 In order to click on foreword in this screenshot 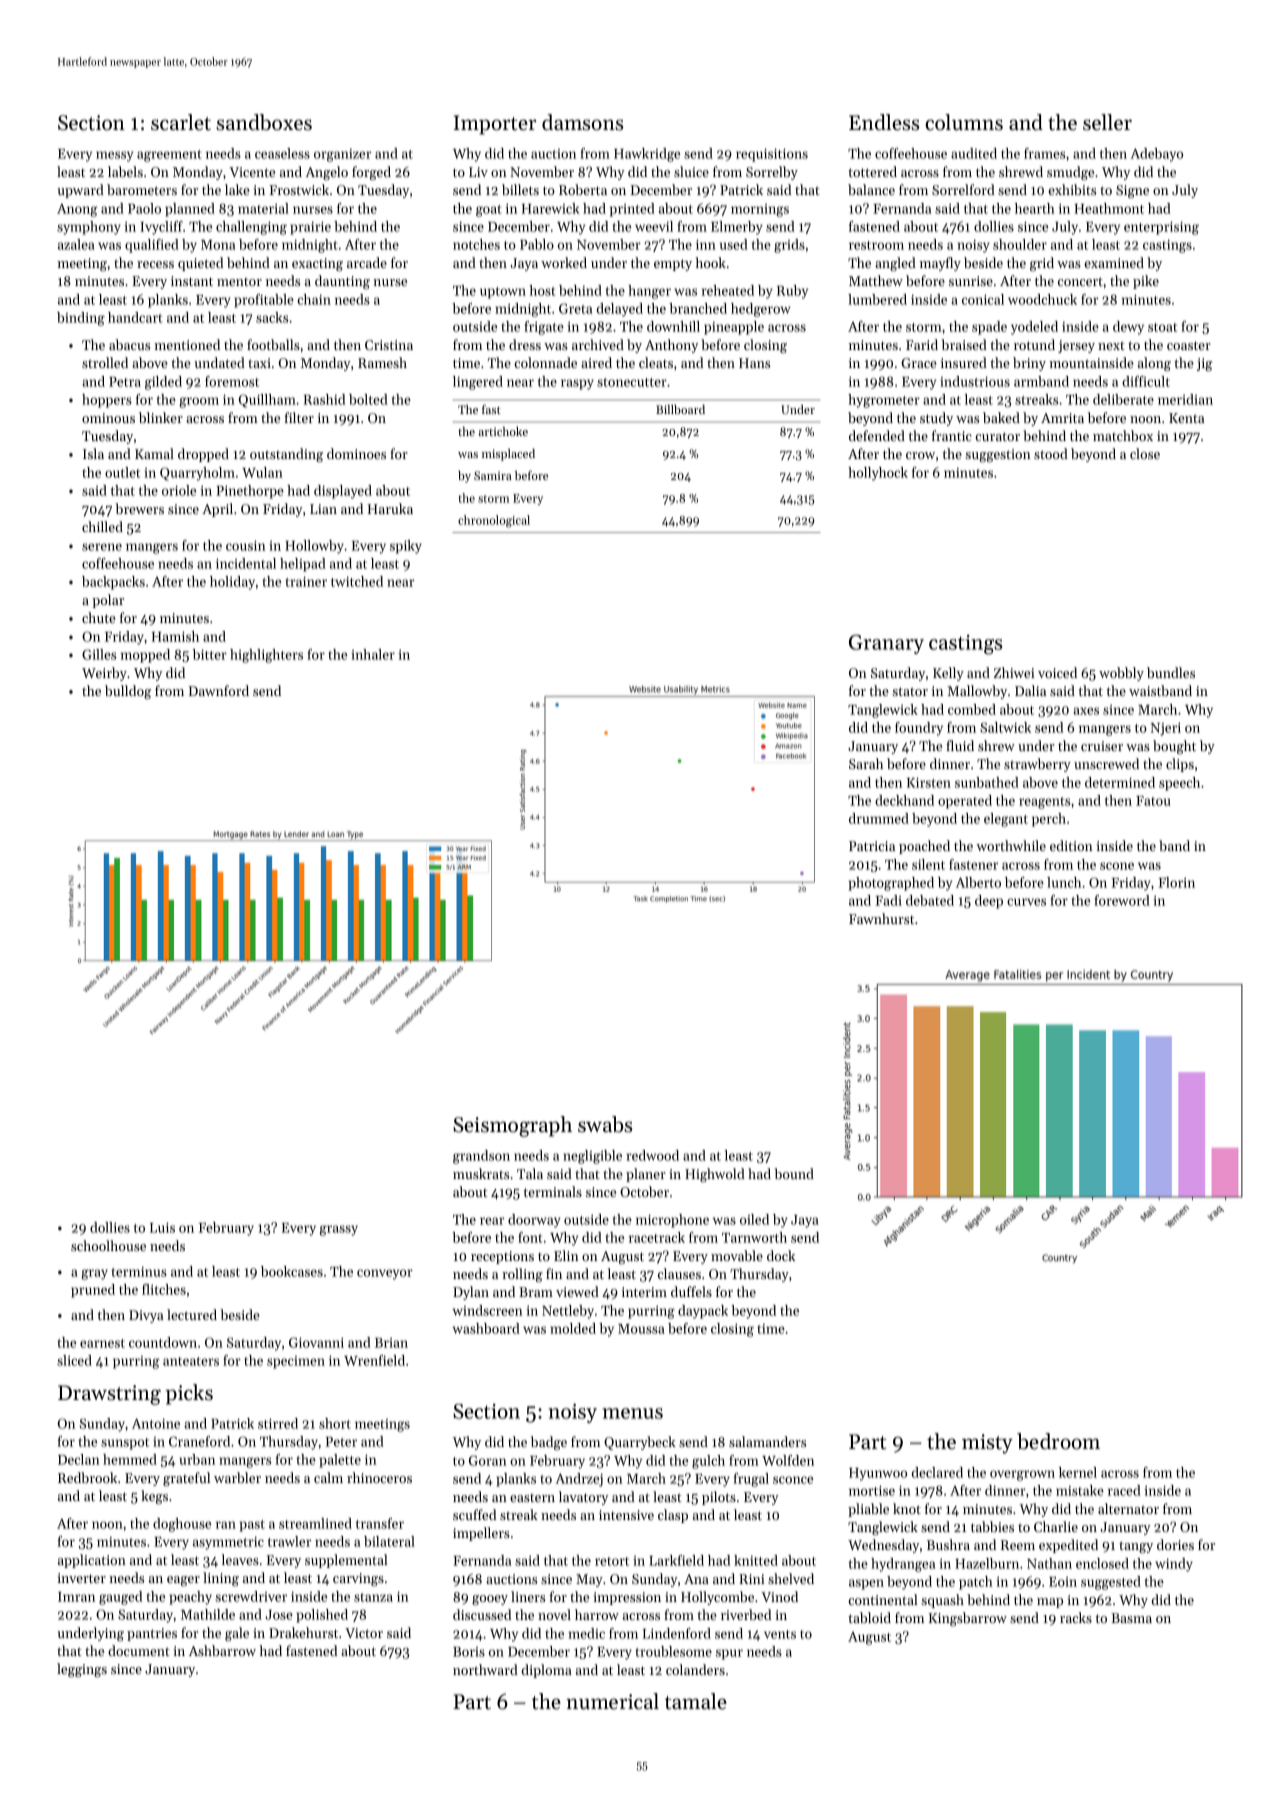, I will do `click(1122, 900)`.
